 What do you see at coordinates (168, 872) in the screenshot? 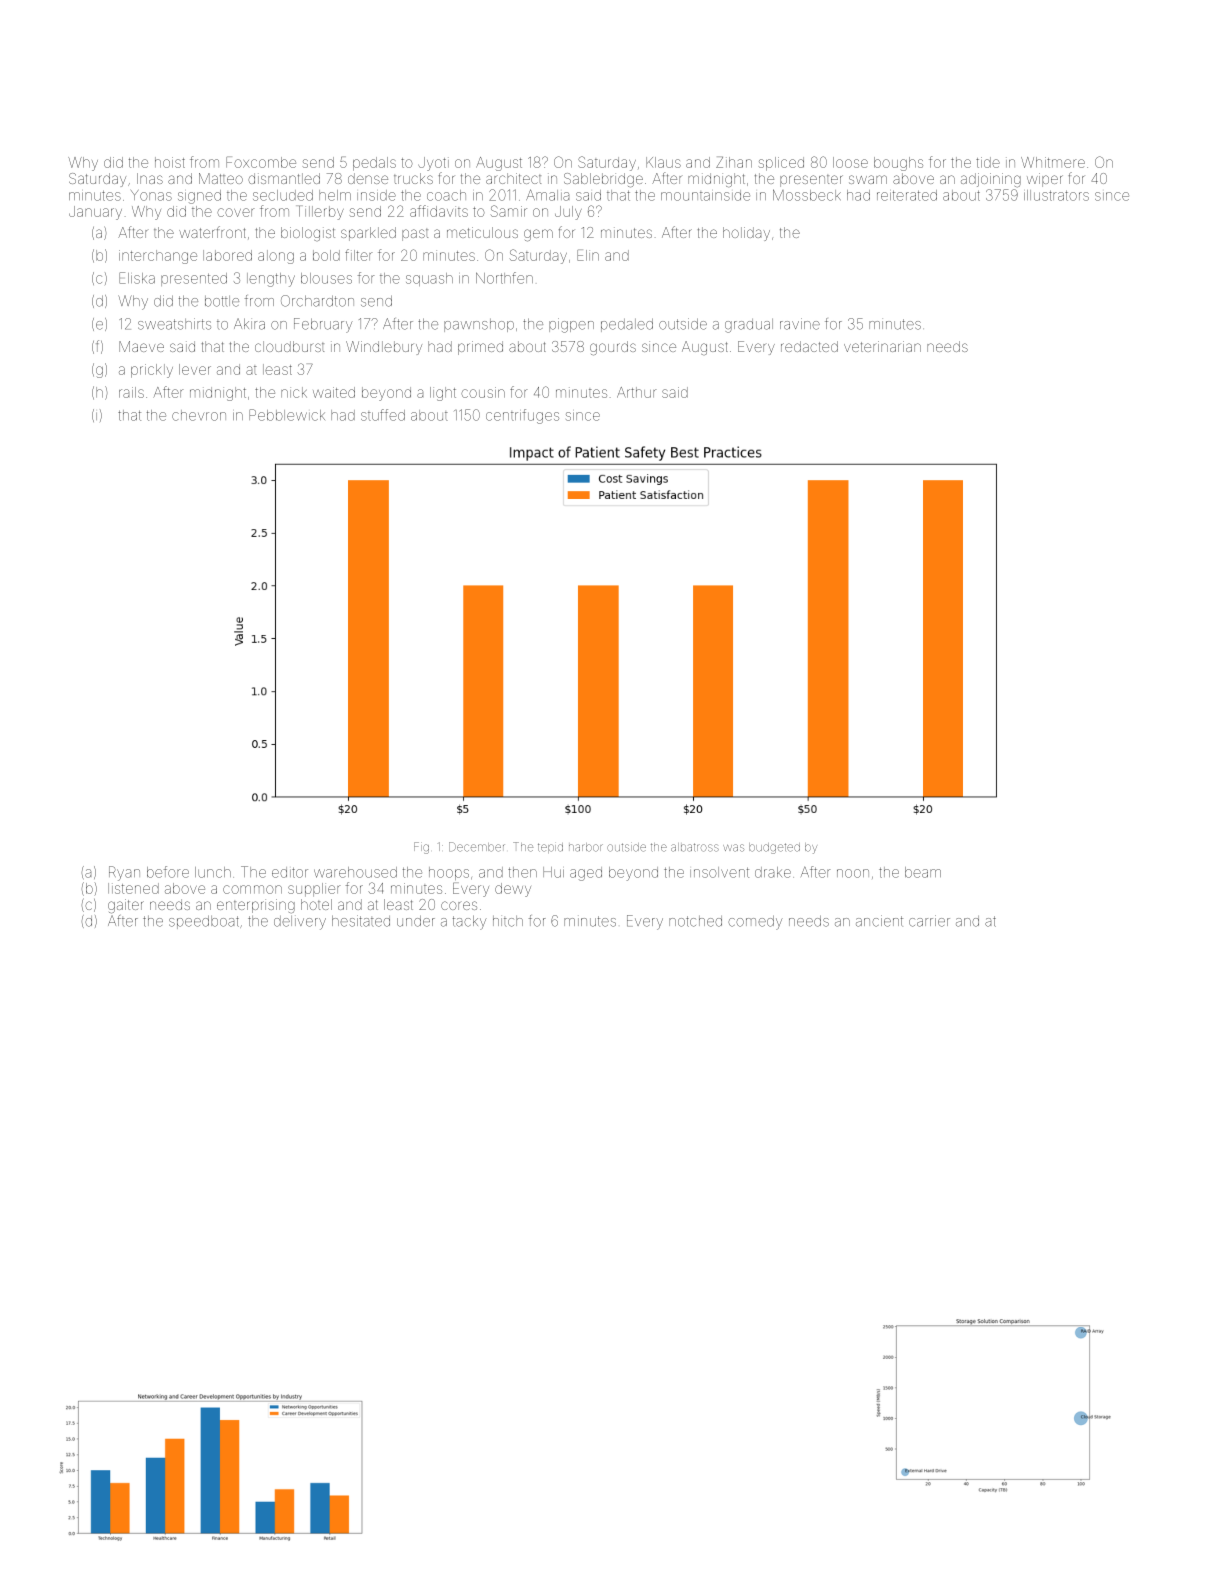
I see `before` at bounding box center [168, 872].
